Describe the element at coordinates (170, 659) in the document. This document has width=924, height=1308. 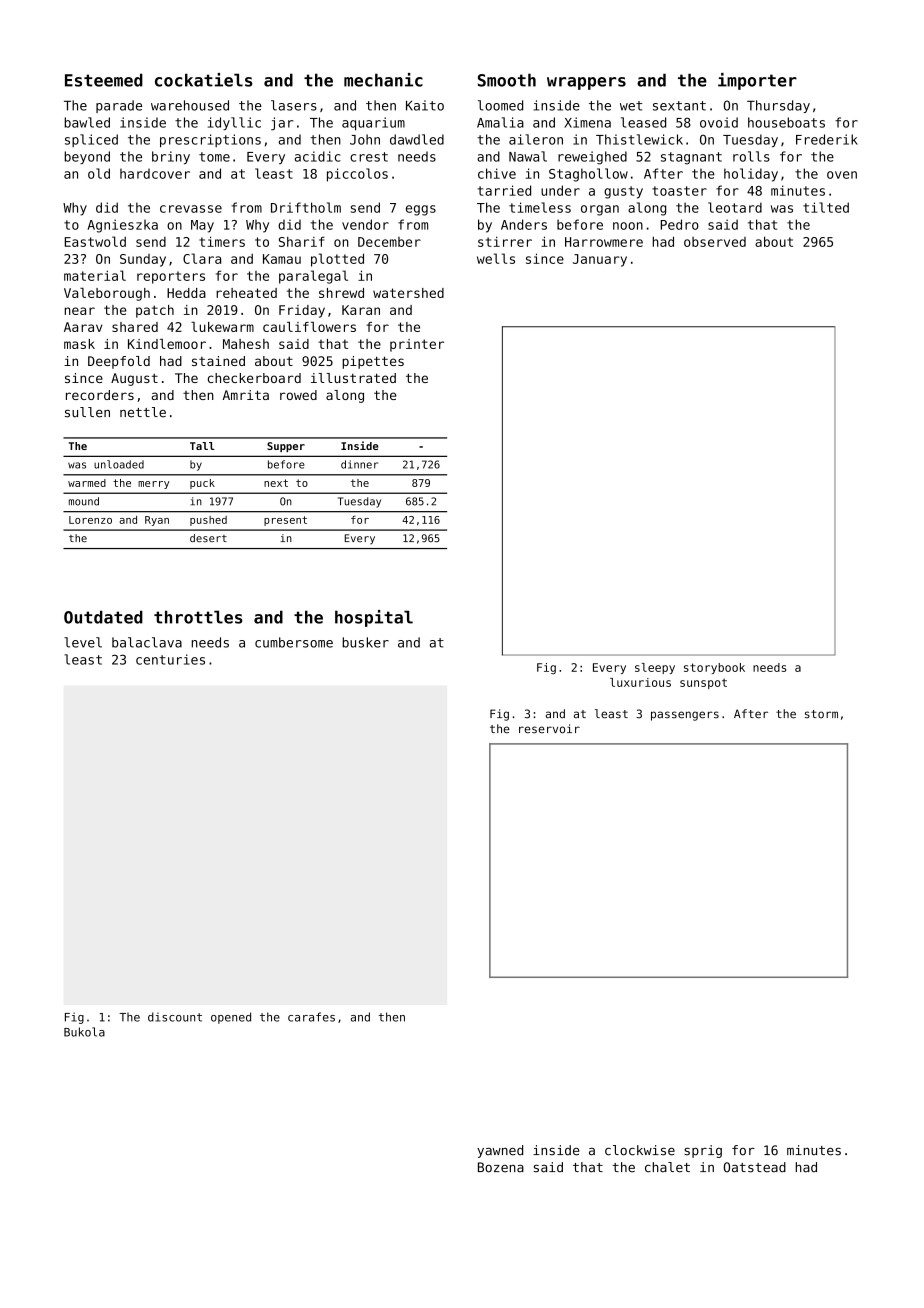
I see `centuries` at that location.
